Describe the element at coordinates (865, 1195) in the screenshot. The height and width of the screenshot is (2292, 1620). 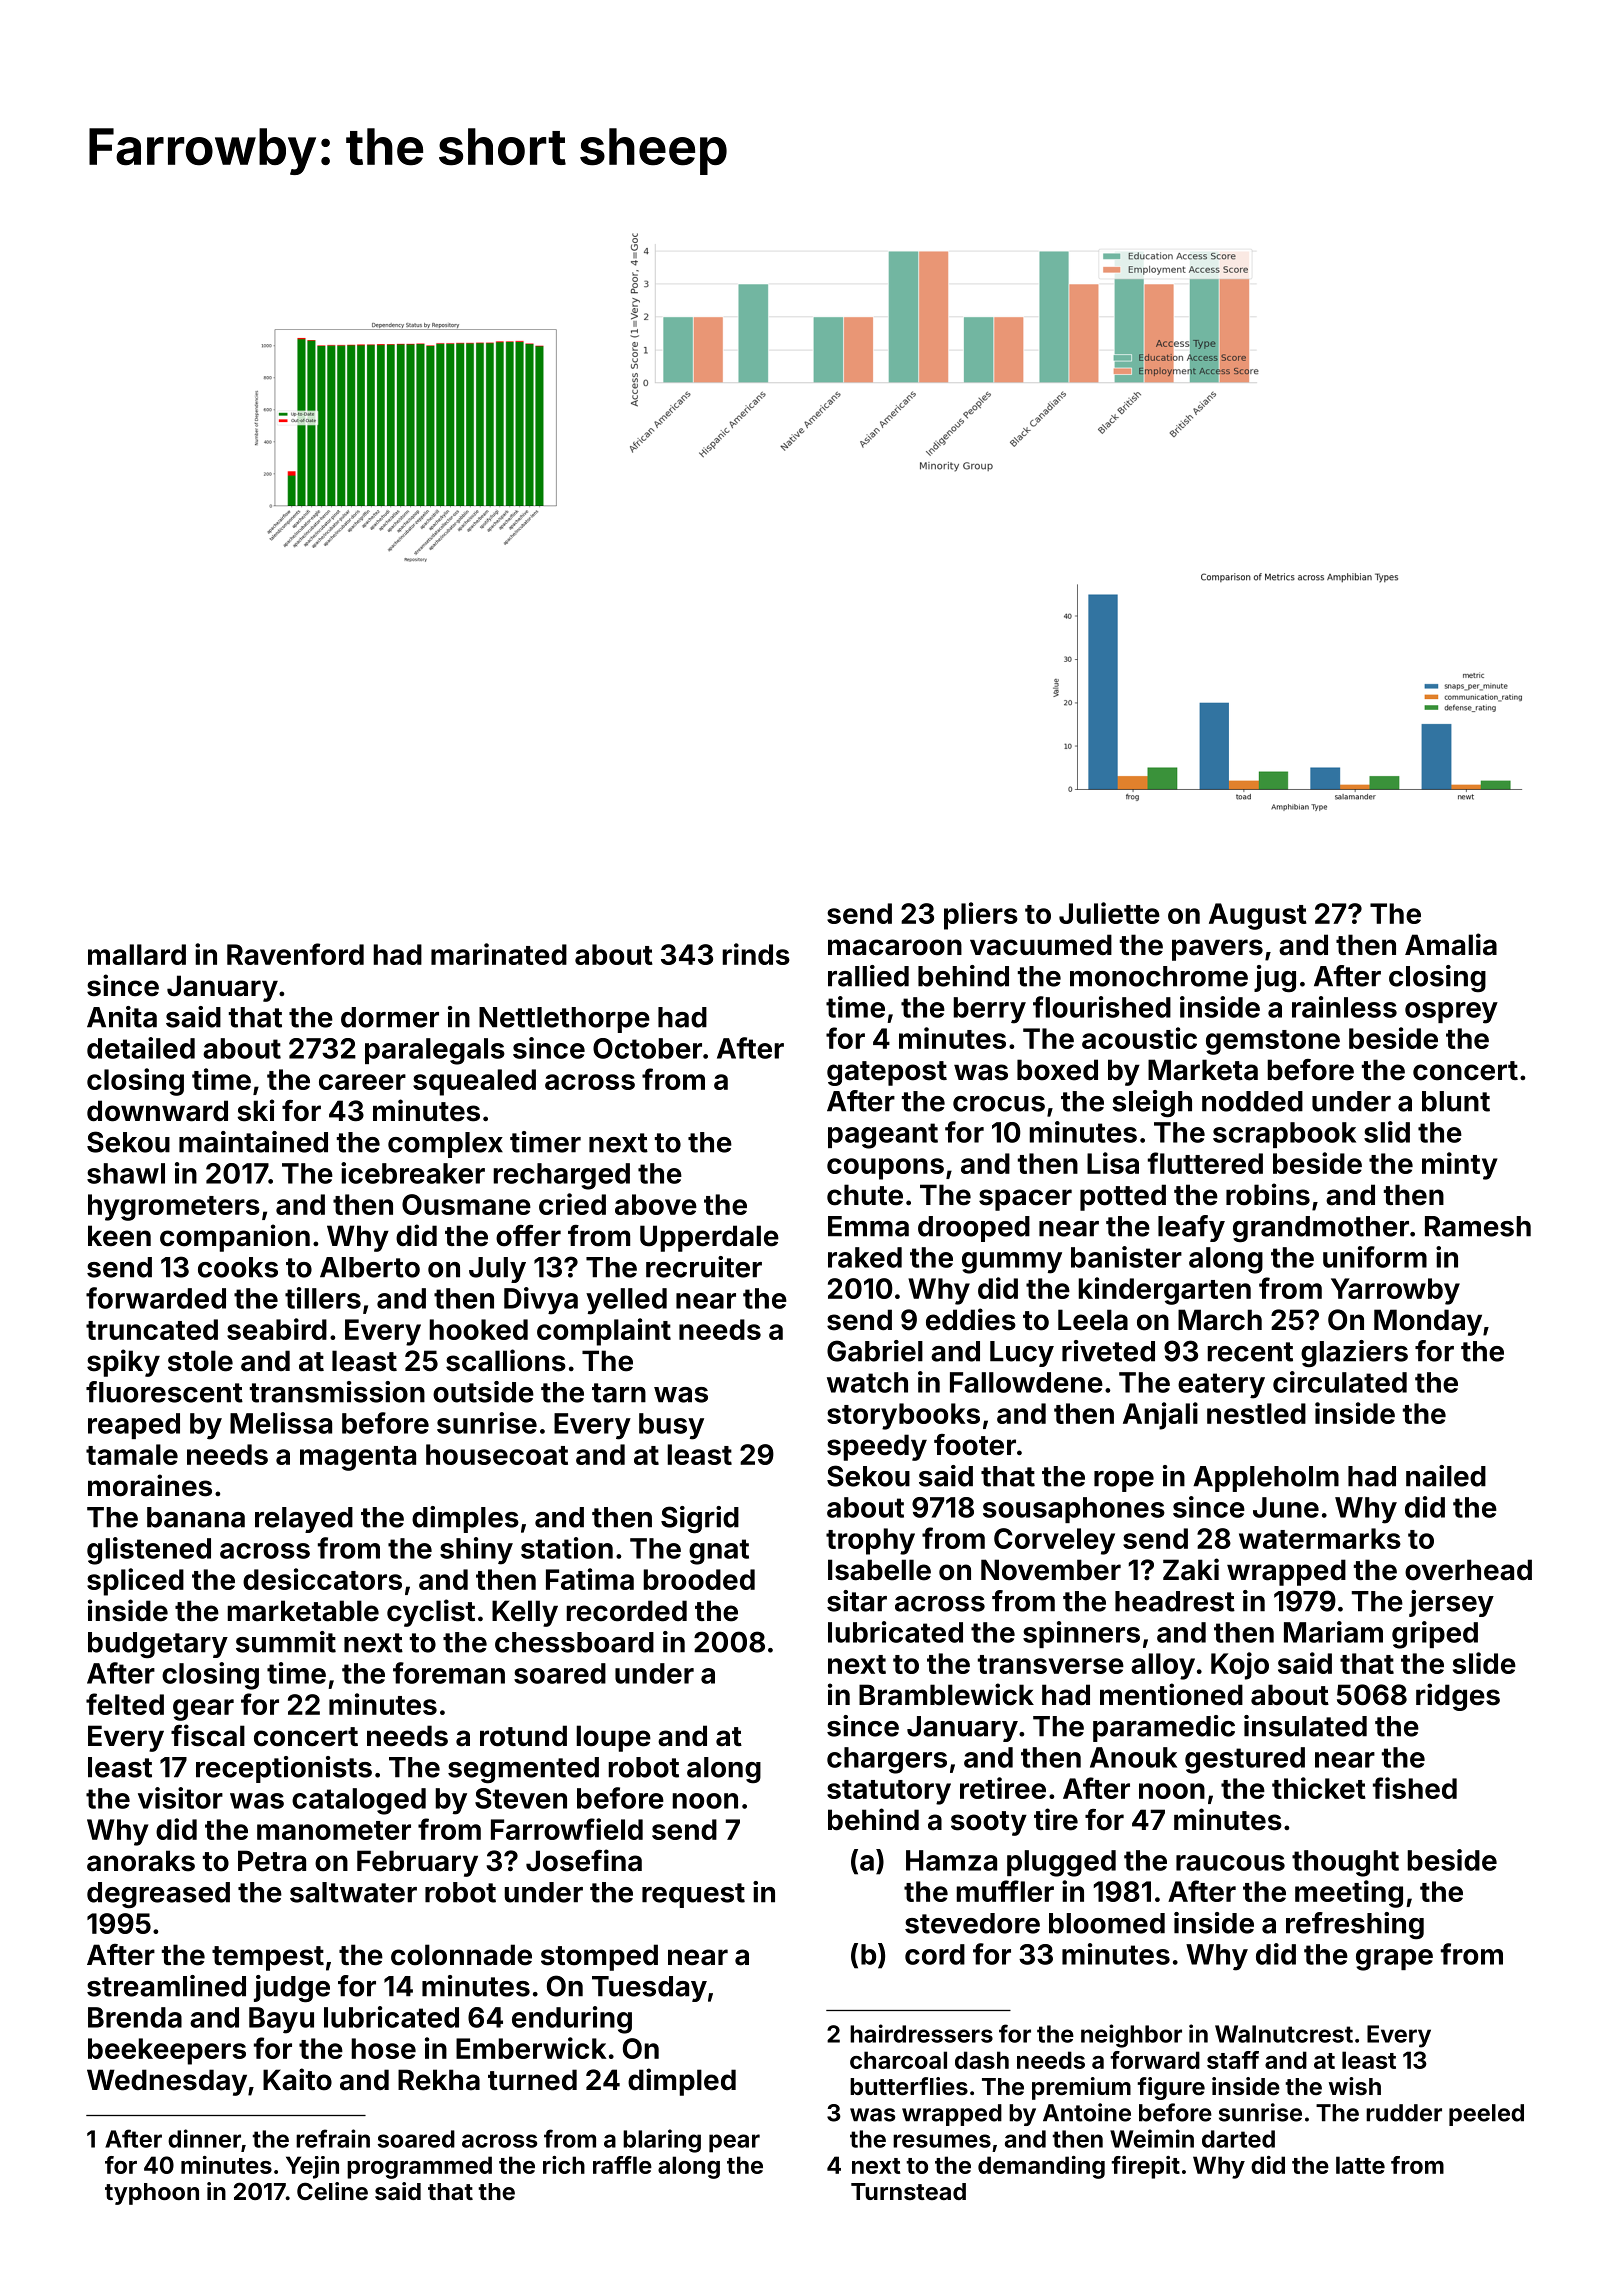
I see `chute` at that location.
